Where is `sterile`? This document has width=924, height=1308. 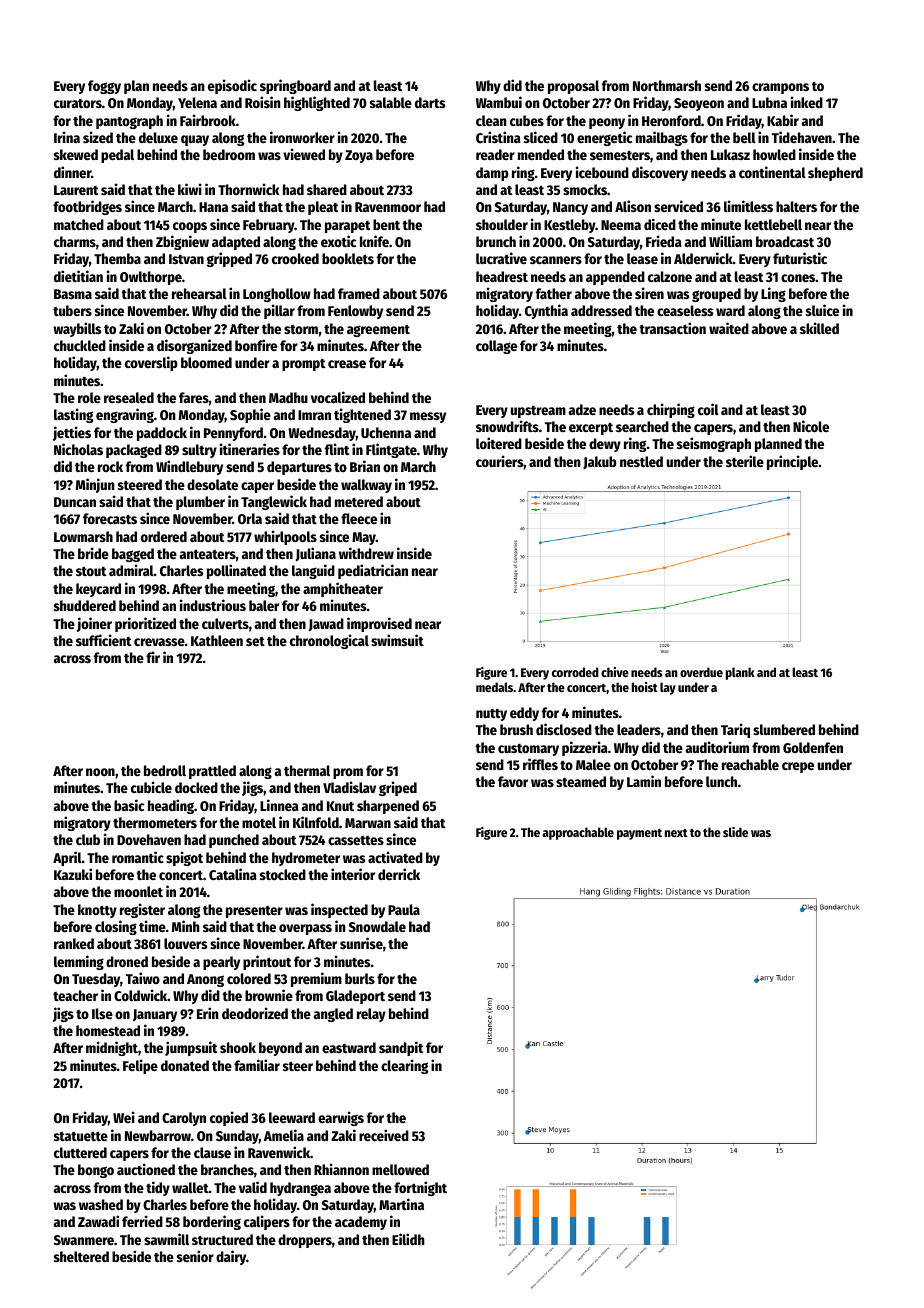
sterile is located at coordinates (745, 461).
